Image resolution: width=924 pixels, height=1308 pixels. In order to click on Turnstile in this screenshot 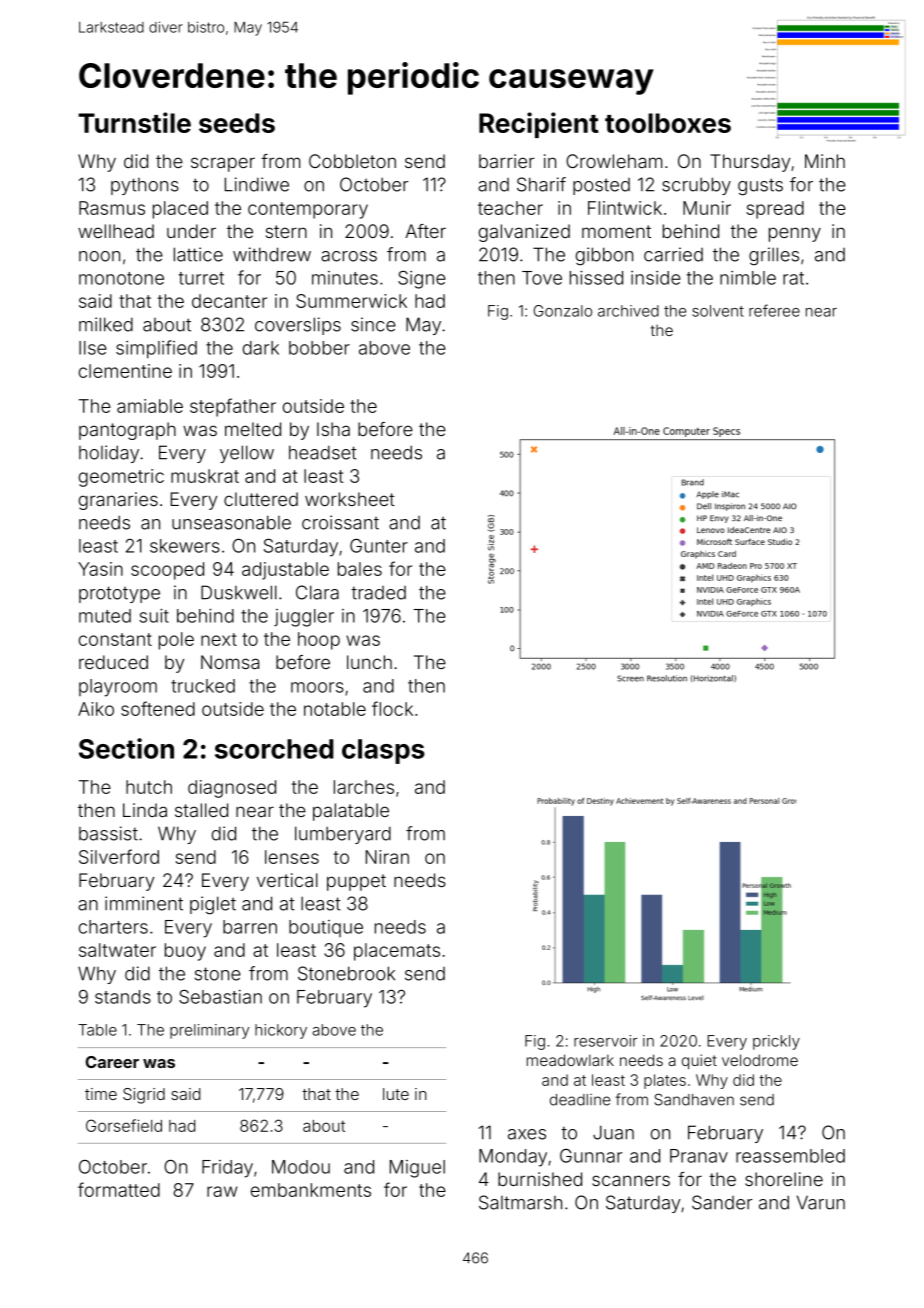, I will do `click(134, 122)`.
